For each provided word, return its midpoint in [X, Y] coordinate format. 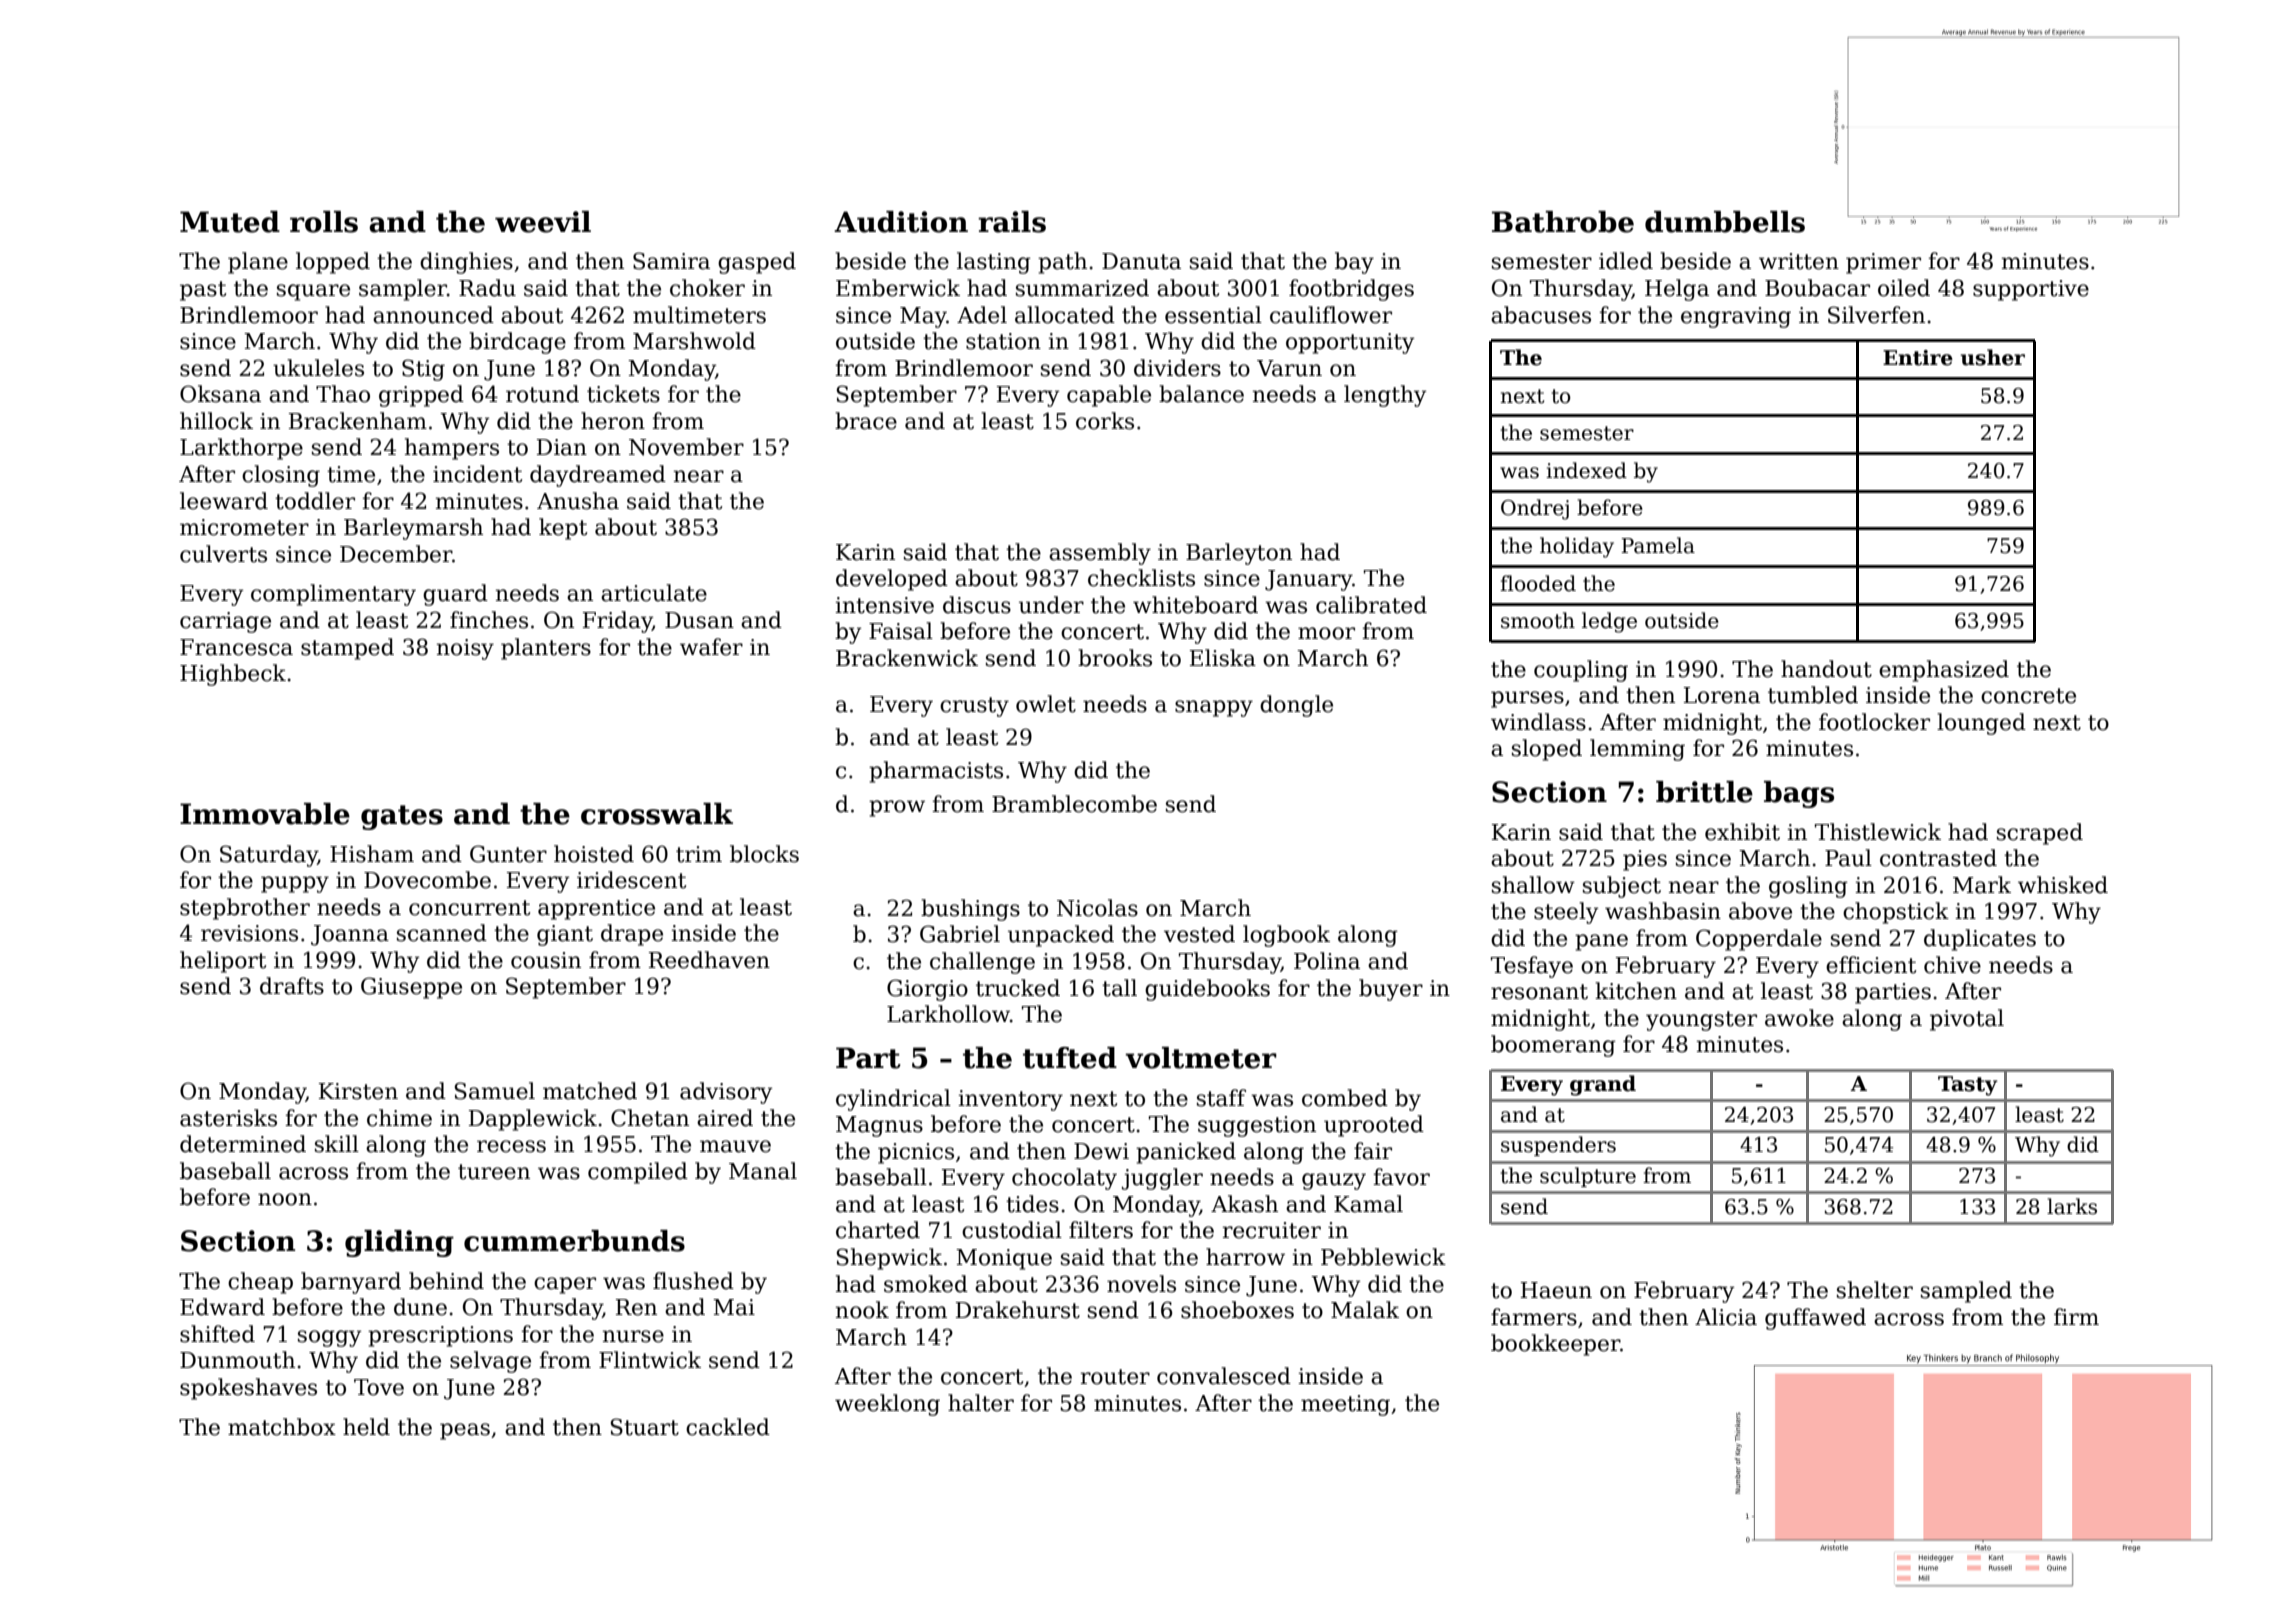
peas [465, 1431]
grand [1603, 1085]
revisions [249, 933]
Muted [230, 222]
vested [1199, 934]
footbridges [1351, 290]
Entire [1918, 358]
